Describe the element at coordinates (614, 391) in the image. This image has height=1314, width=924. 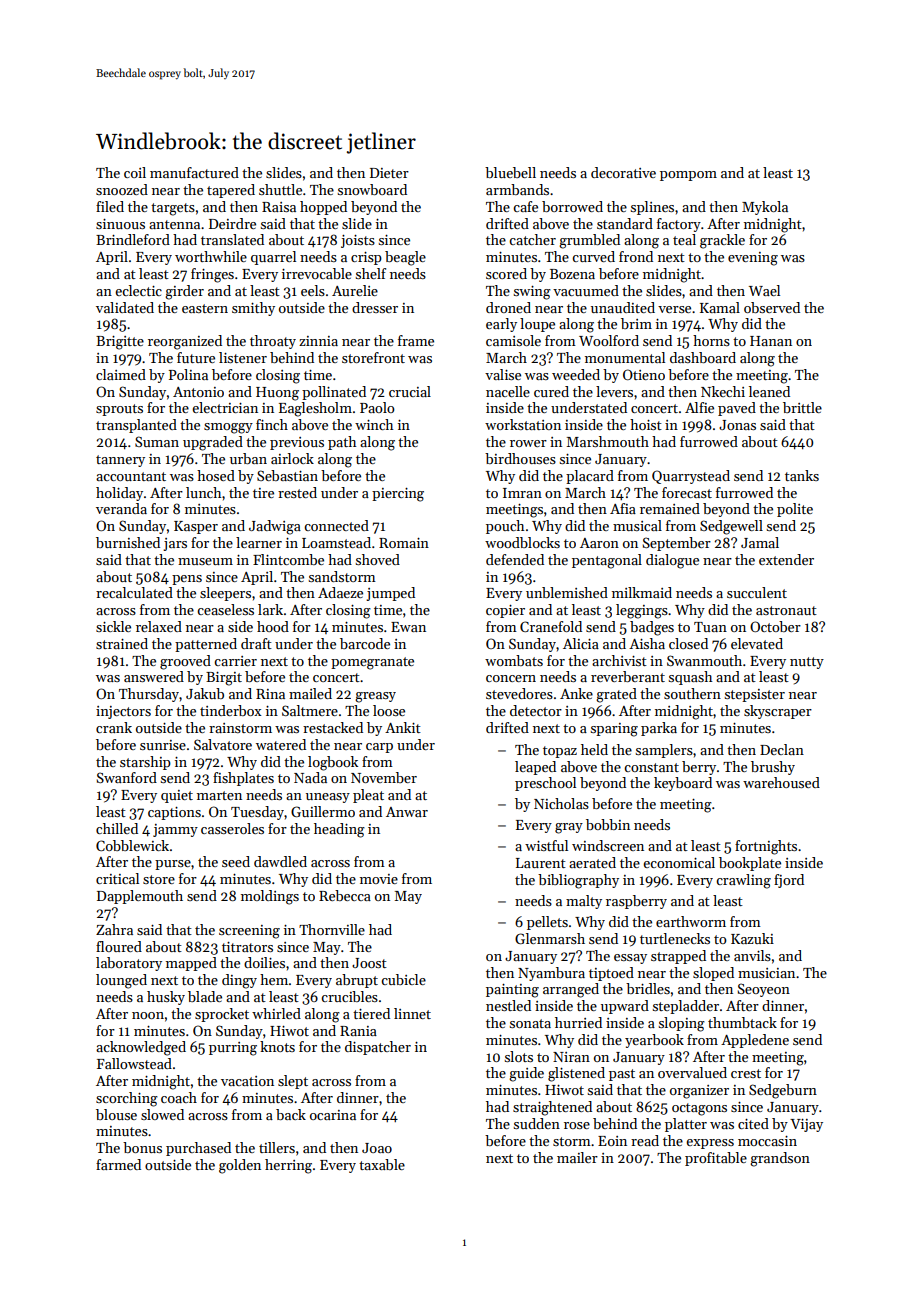
I see `levers` at that location.
